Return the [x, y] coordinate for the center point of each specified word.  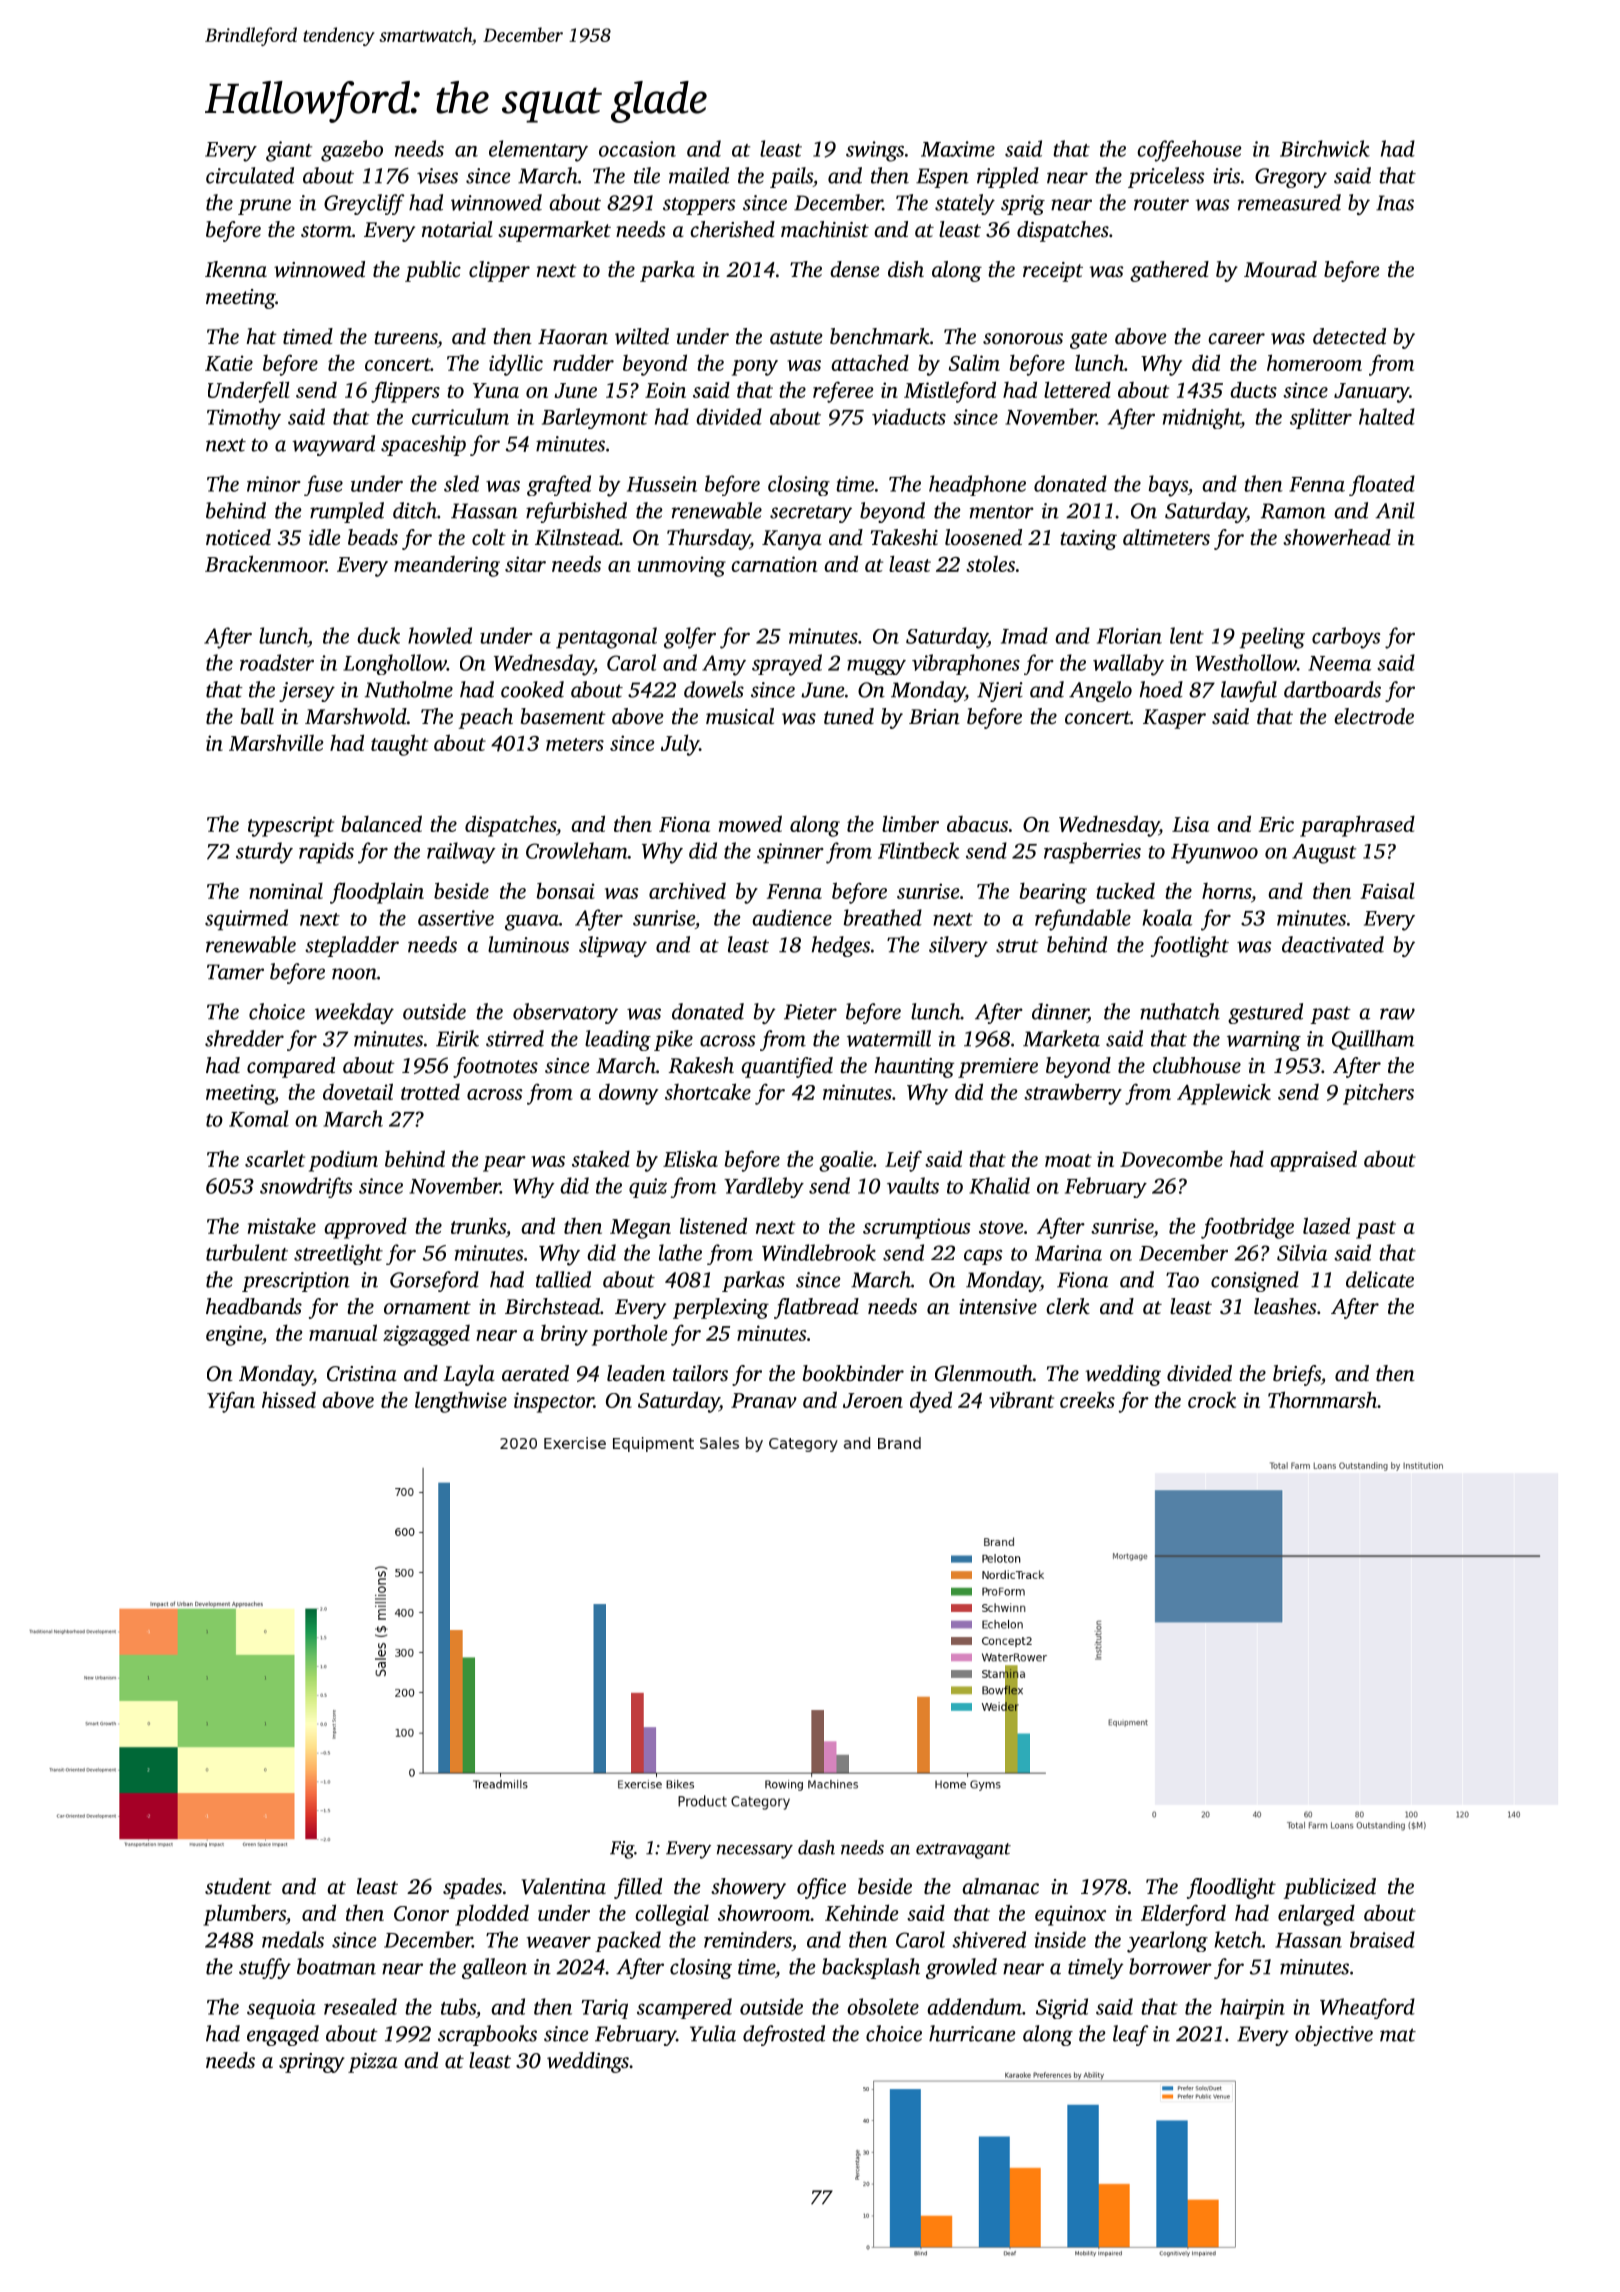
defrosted [784, 2035]
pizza [373, 2063]
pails [791, 177]
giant [289, 151]
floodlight [1231, 1888]
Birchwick [1325, 148]
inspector [554, 1402]
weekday [354, 1013]
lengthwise [461, 1402]
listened [713, 1225]
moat [1068, 1160]
